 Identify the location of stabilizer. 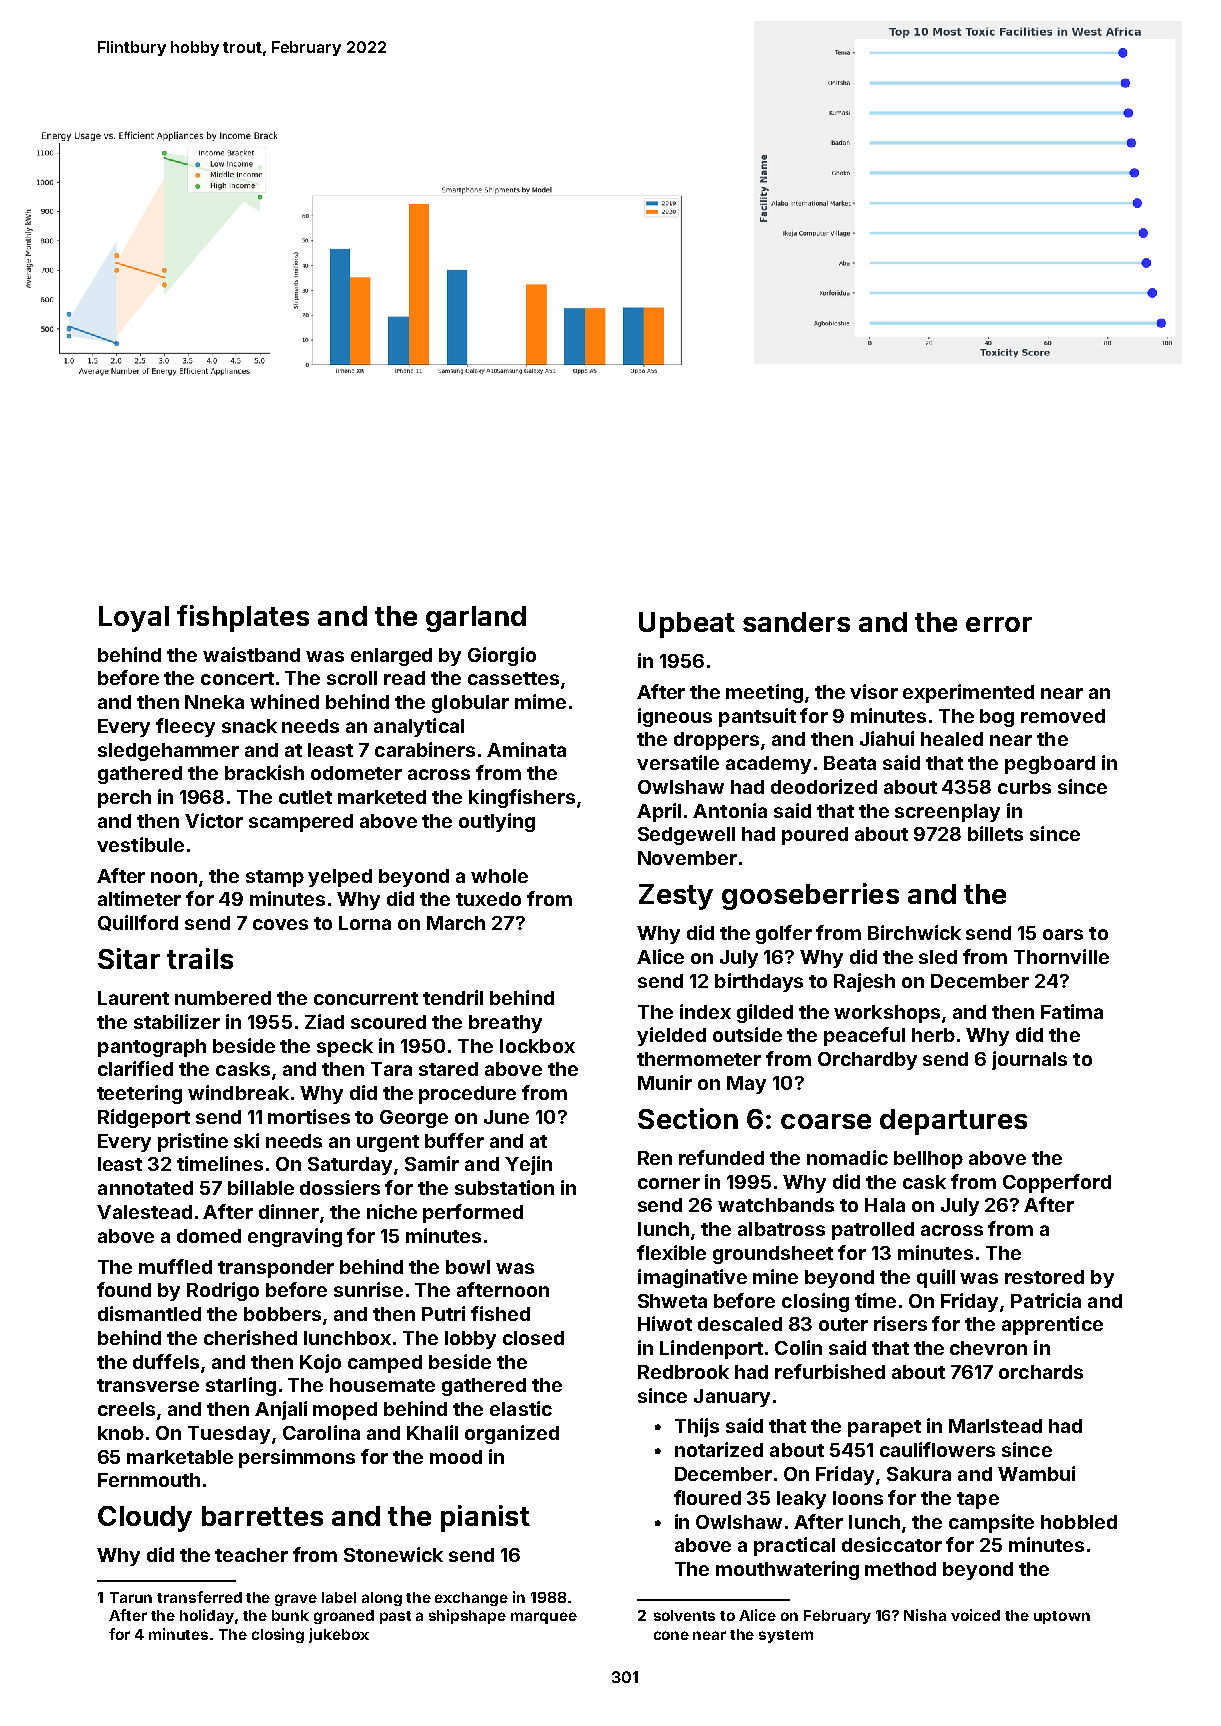
(177, 1021).
